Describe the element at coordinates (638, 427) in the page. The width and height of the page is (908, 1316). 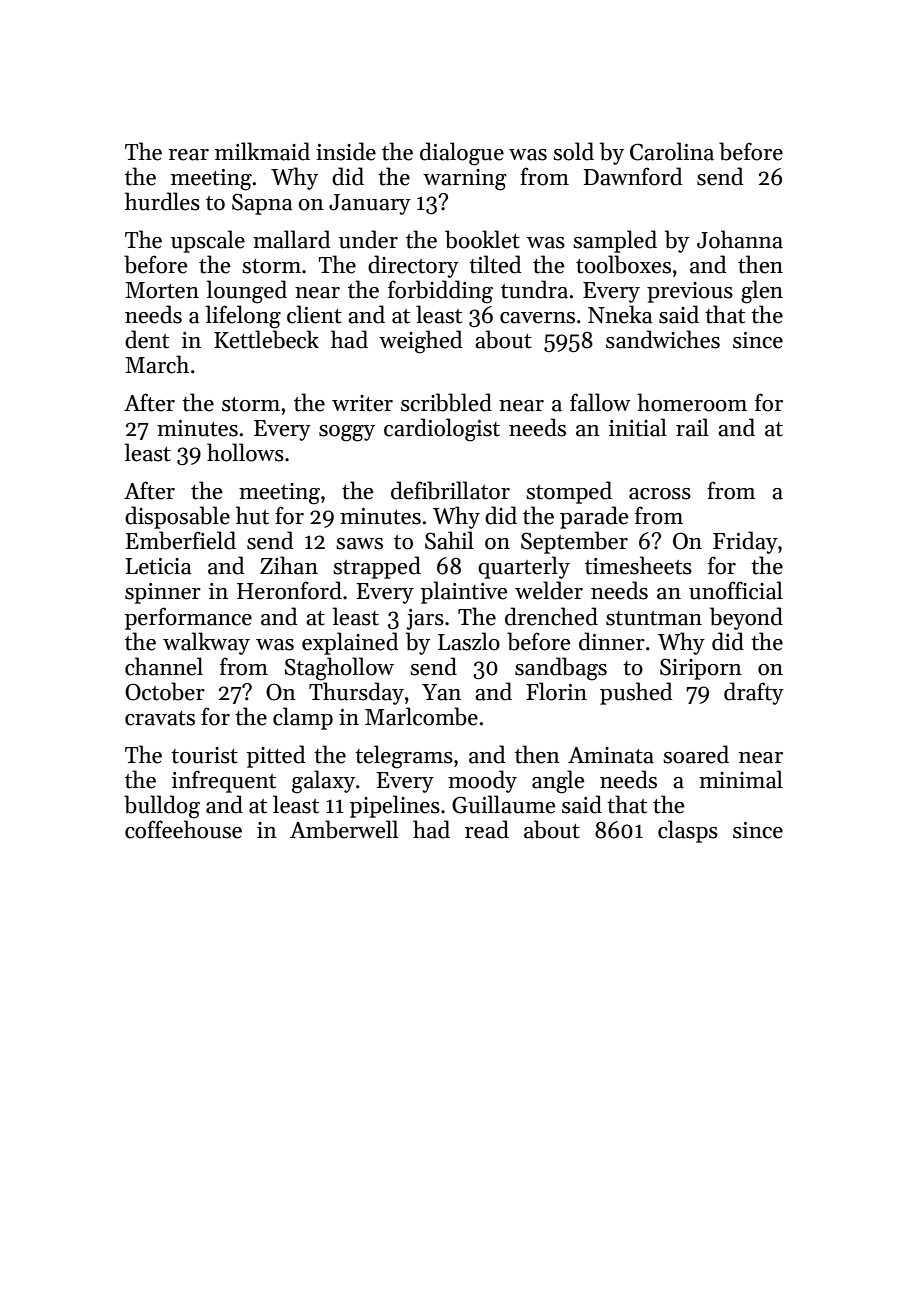
I see `initial` at that location.
